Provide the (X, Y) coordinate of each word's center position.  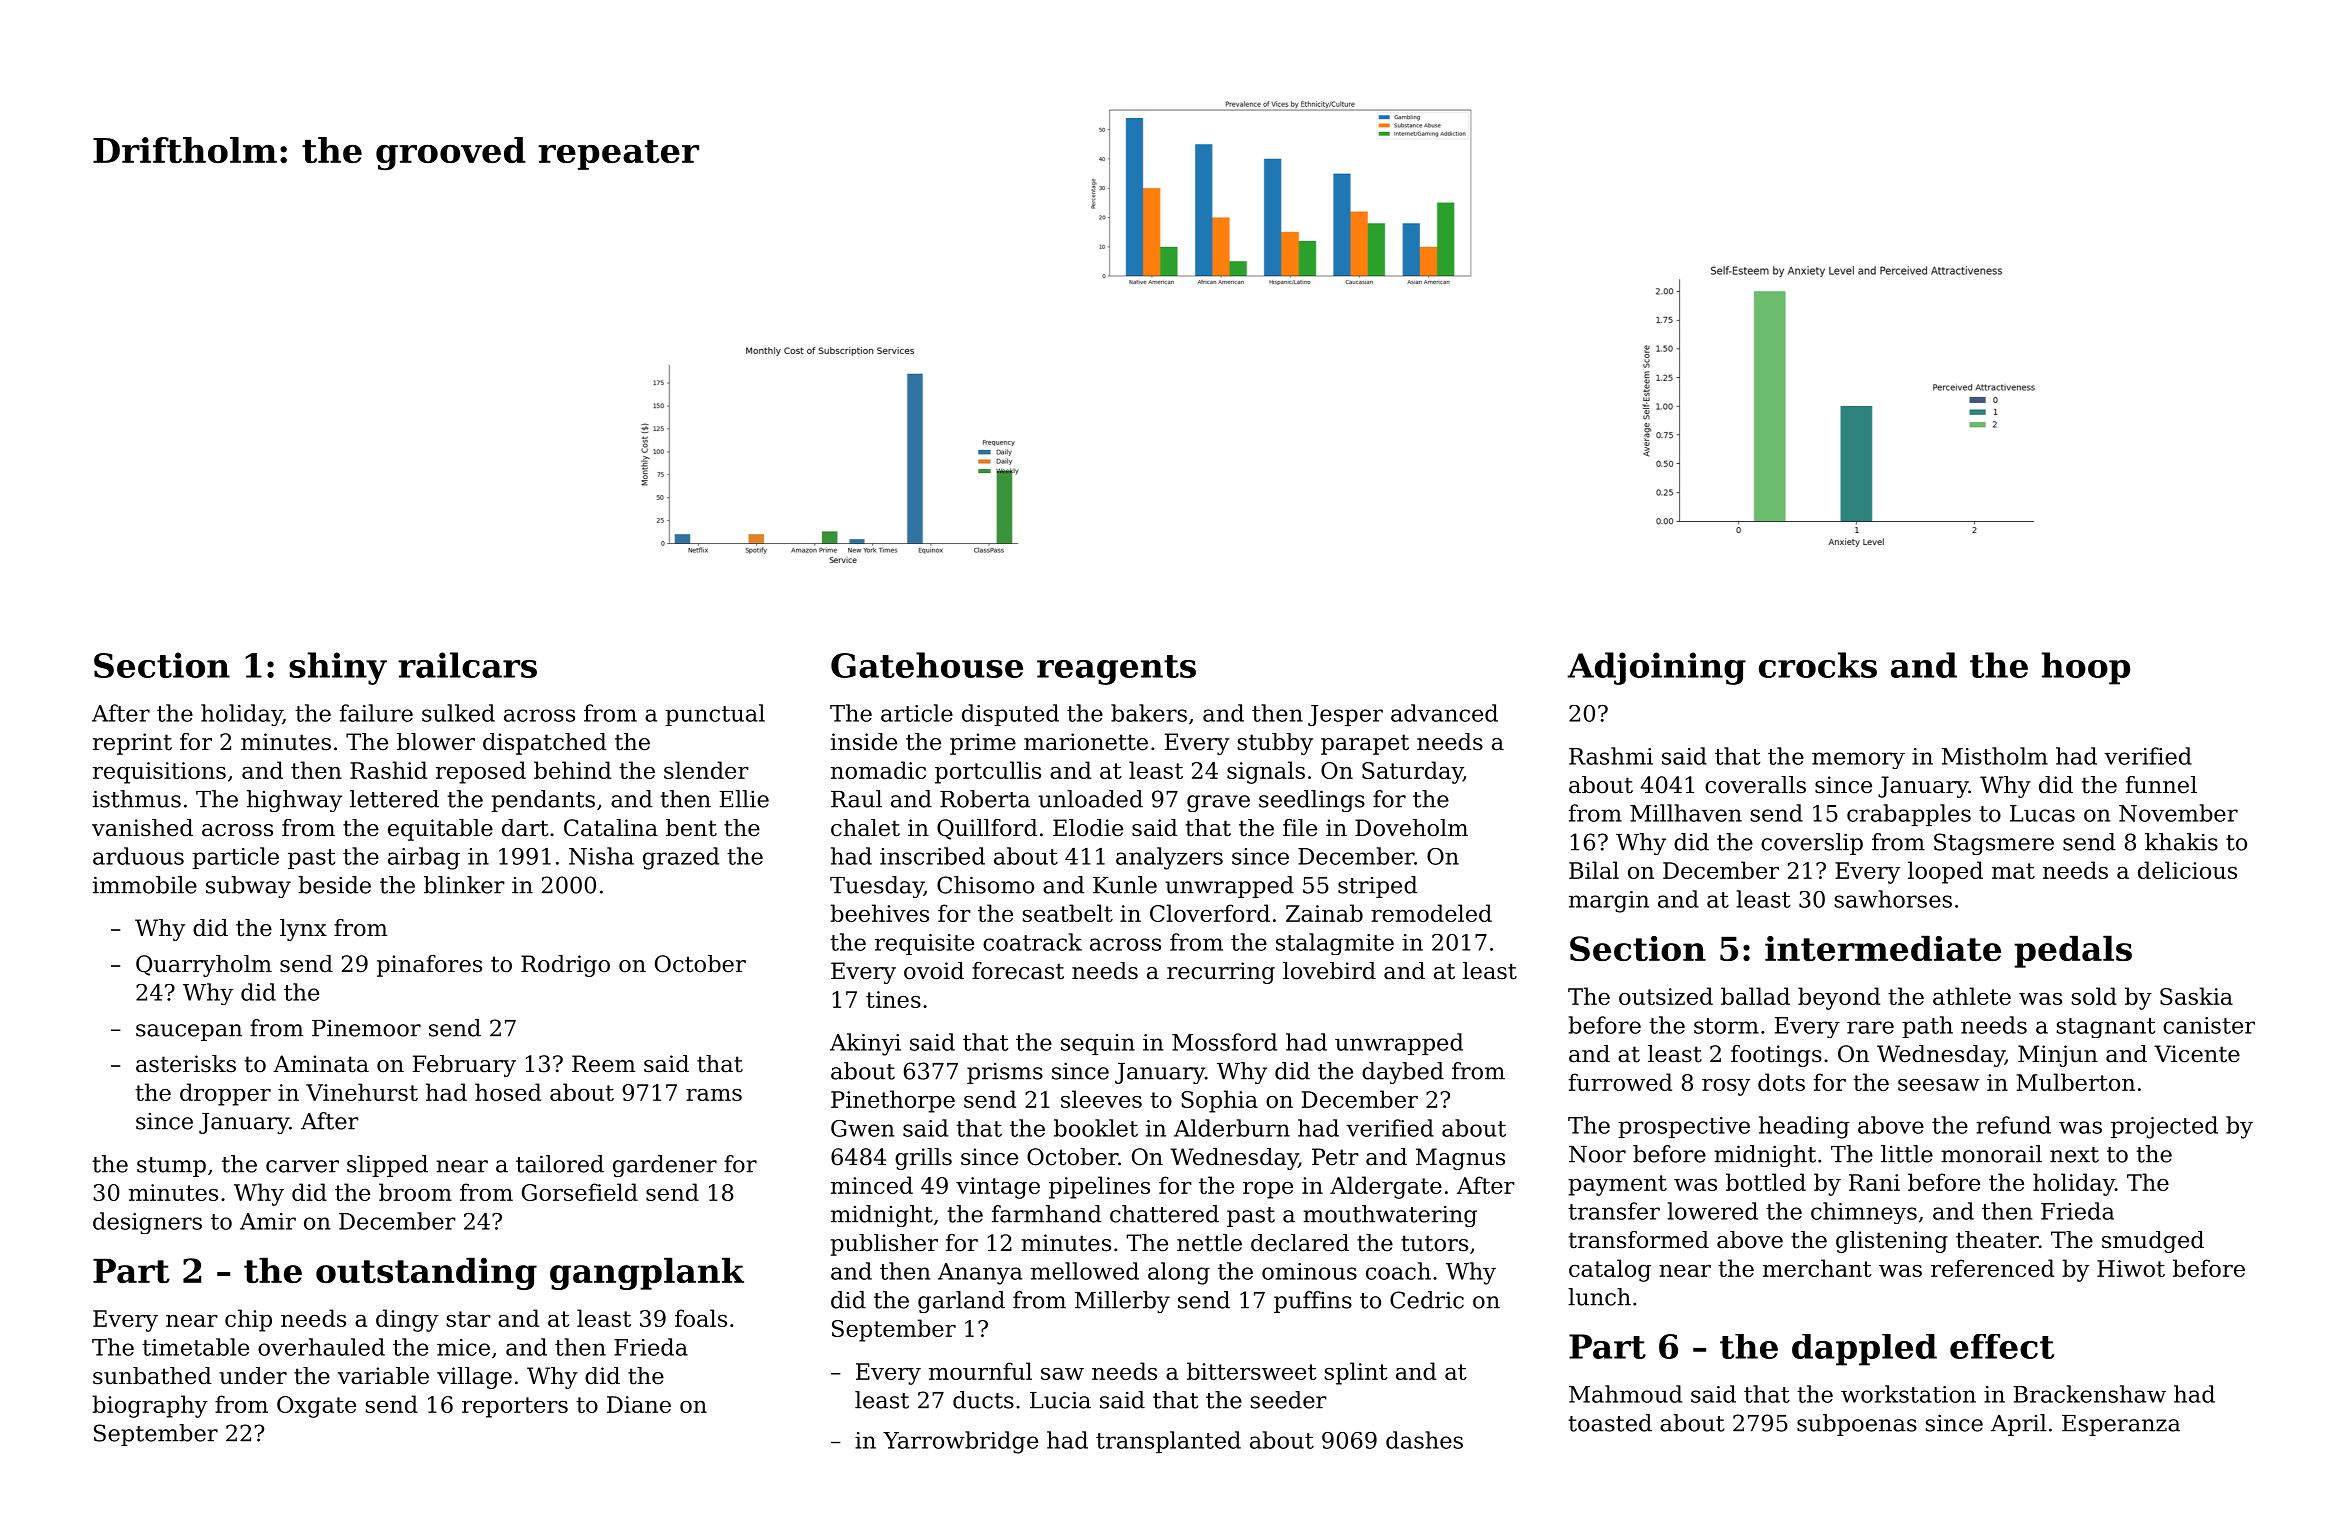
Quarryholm (204, 966)
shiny (338, 668)
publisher (884, 1245)
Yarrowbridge (960, 1442)
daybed (1403, 1073)
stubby (1275, 744)
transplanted (1168, 1442)
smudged (2153, 1242)
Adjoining (1656, 668)
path (1927, 1027)
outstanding (426, 1273)
